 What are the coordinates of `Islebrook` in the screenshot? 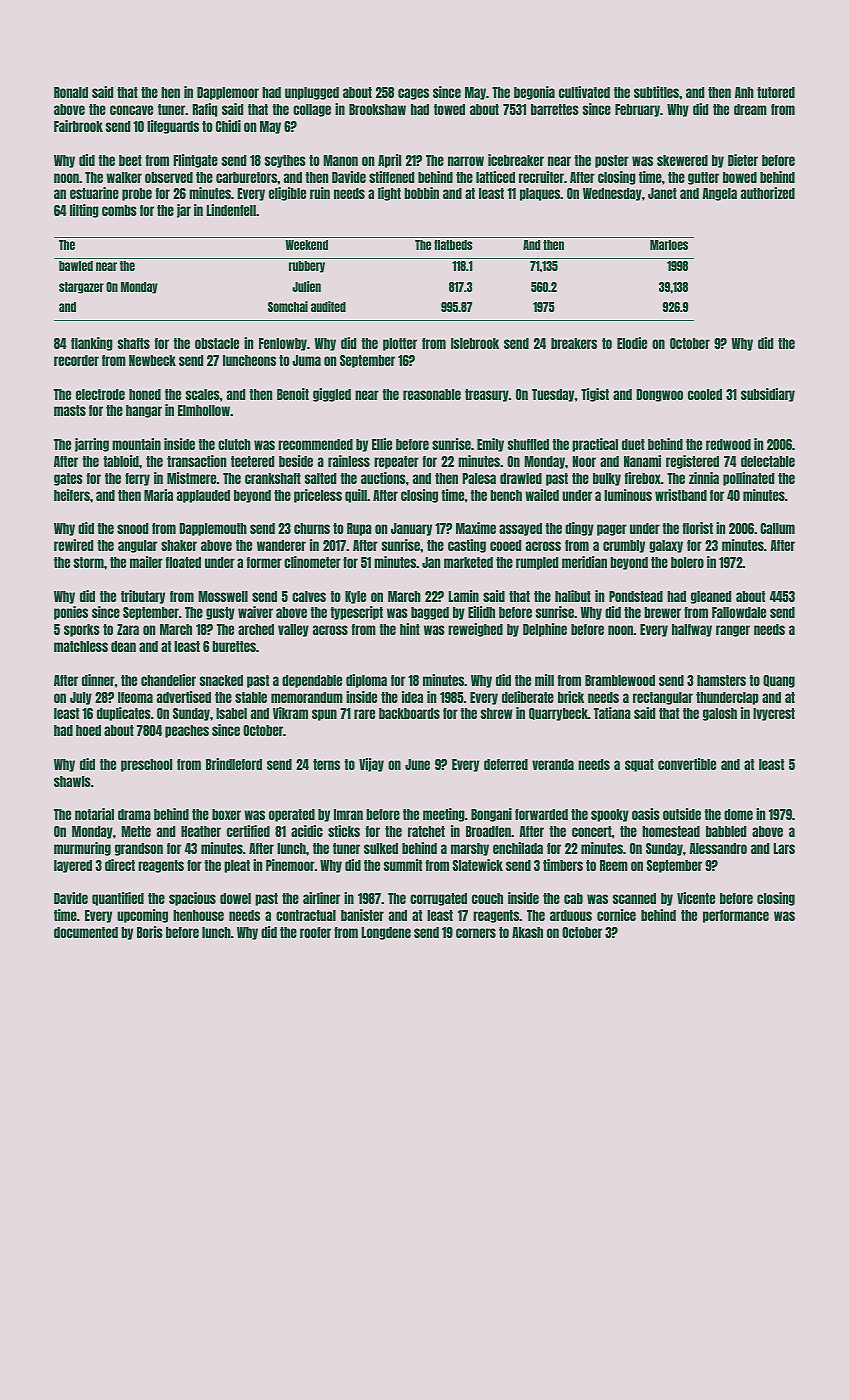 It's located at (475, 343).
